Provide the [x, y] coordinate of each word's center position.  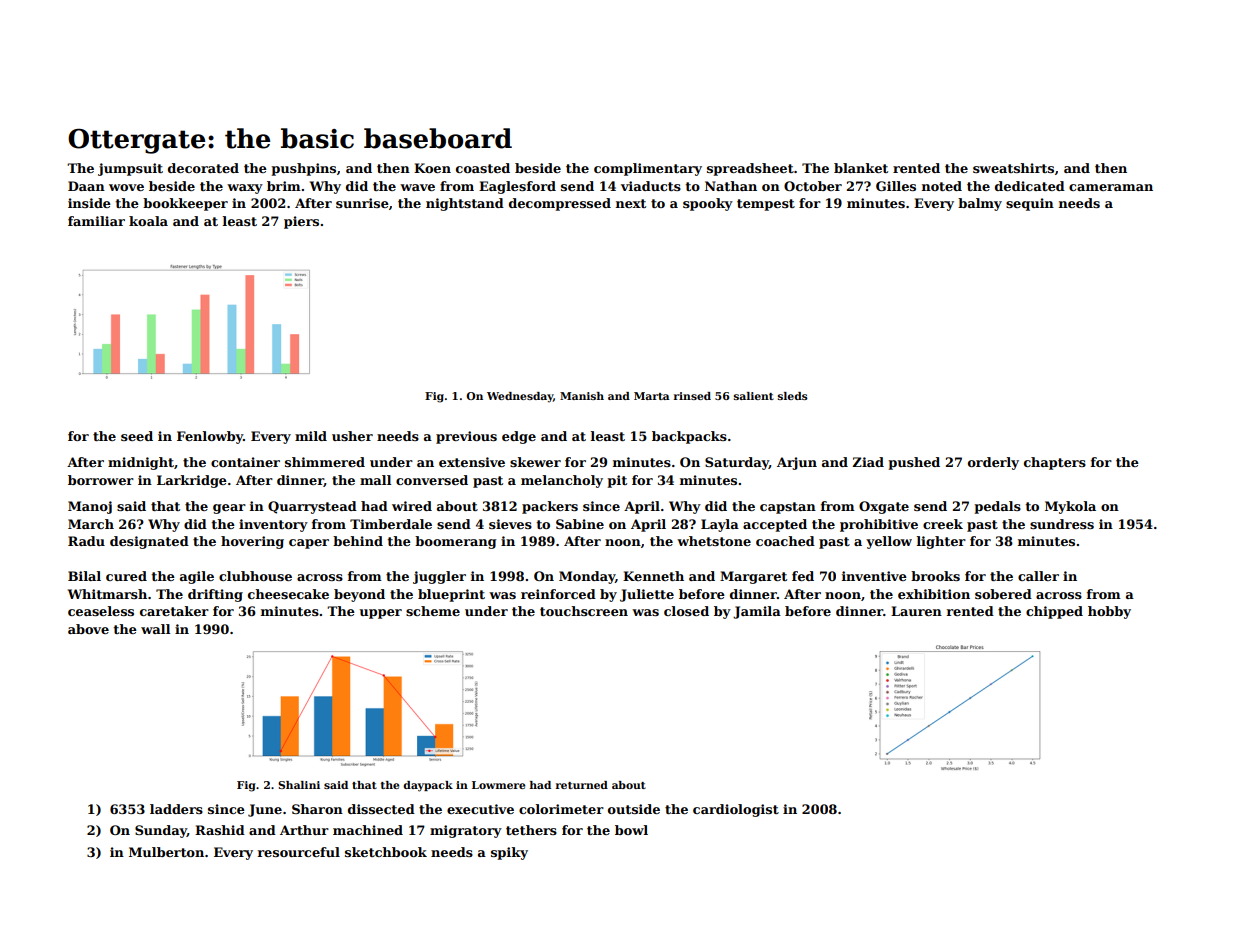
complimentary [648, 169]
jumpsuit [130, 169]
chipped [1054, 612]
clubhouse [255, 576]
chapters [1055, 463]
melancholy [562, 481]
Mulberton [166, 852]
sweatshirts [1013, 168]
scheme [433, 611]
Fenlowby [210, 437]
